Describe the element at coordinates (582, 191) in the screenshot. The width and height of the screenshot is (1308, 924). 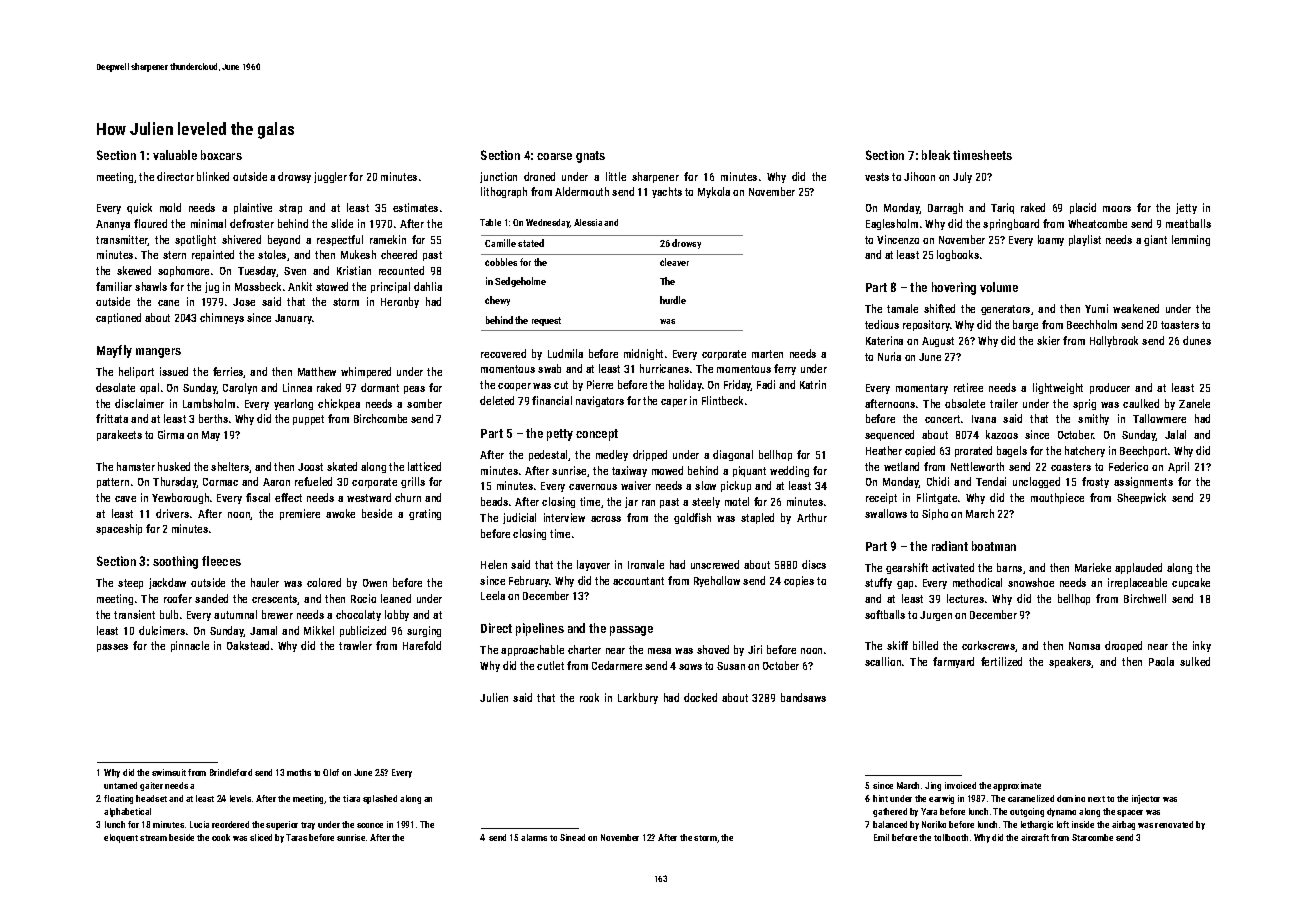
I see `Aldermouth` at that location.
